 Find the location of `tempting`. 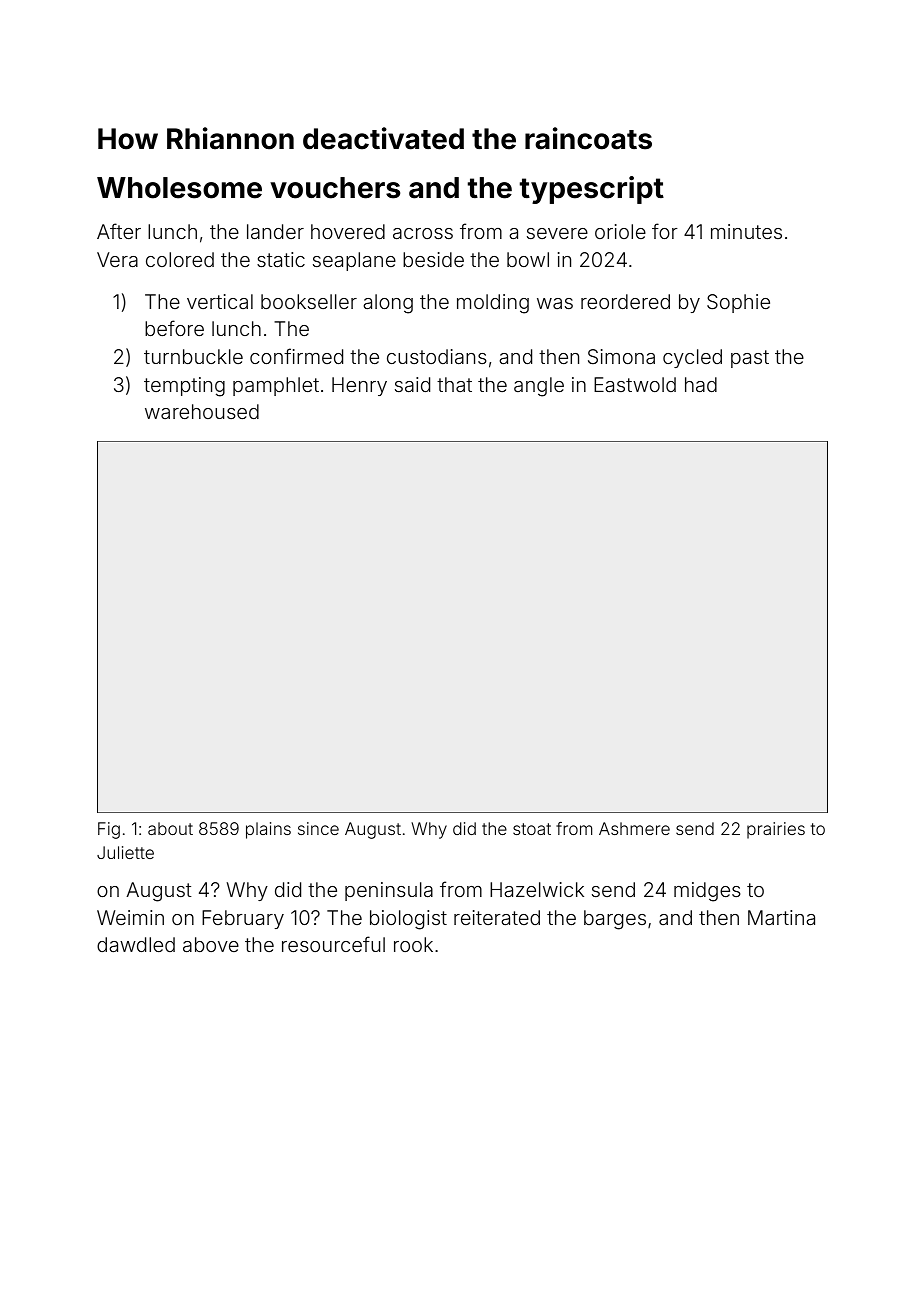

tempting is located at coordinates (184, 387).
